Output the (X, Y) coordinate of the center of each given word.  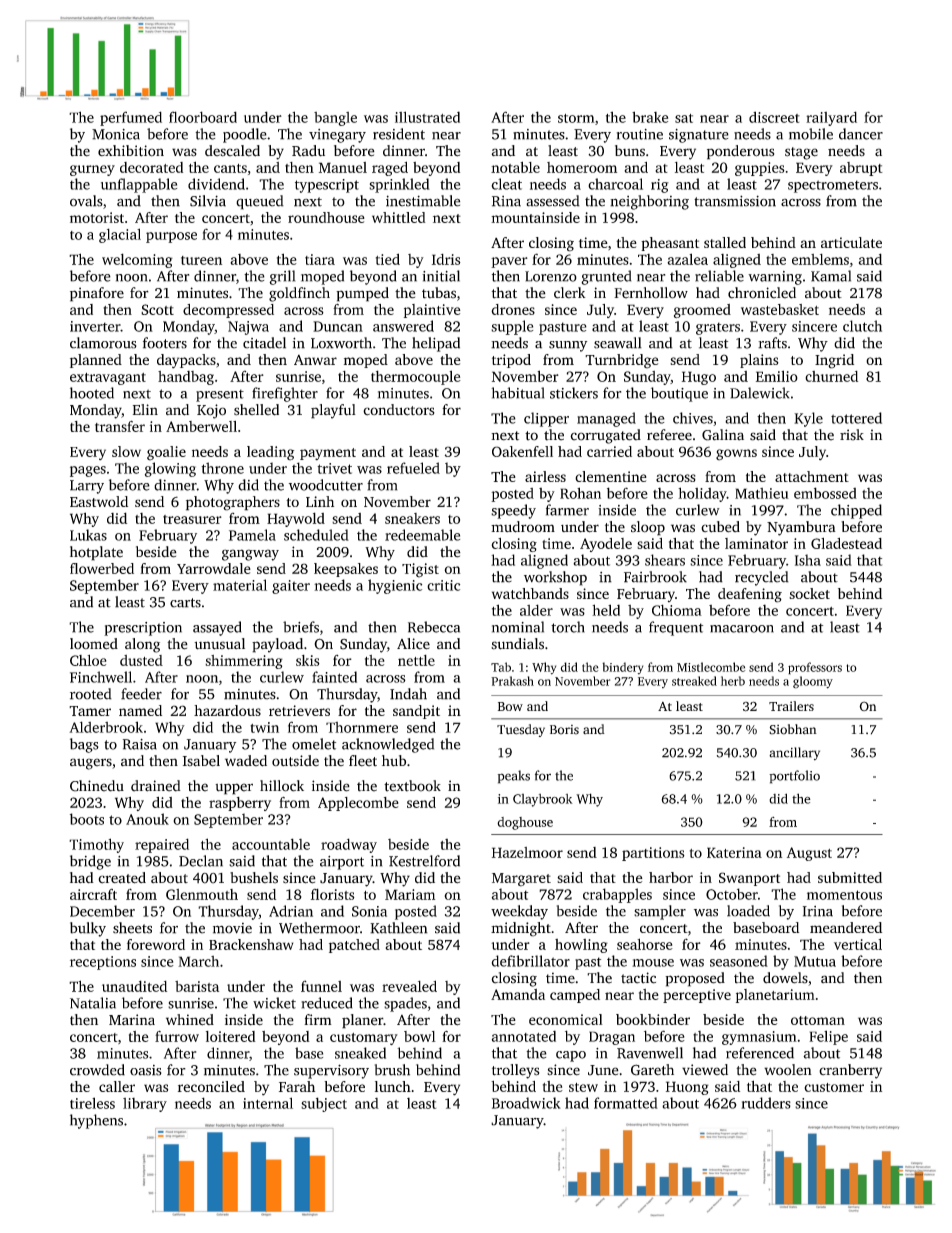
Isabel (201, 761)
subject (324, 1104)
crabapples (617, 895)
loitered (231, 1036)
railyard (831, 118)
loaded (748, 911)
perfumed (131, 118)
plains (759, 361)
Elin (145, 409)
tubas (439, 293)
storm (576, 118)
